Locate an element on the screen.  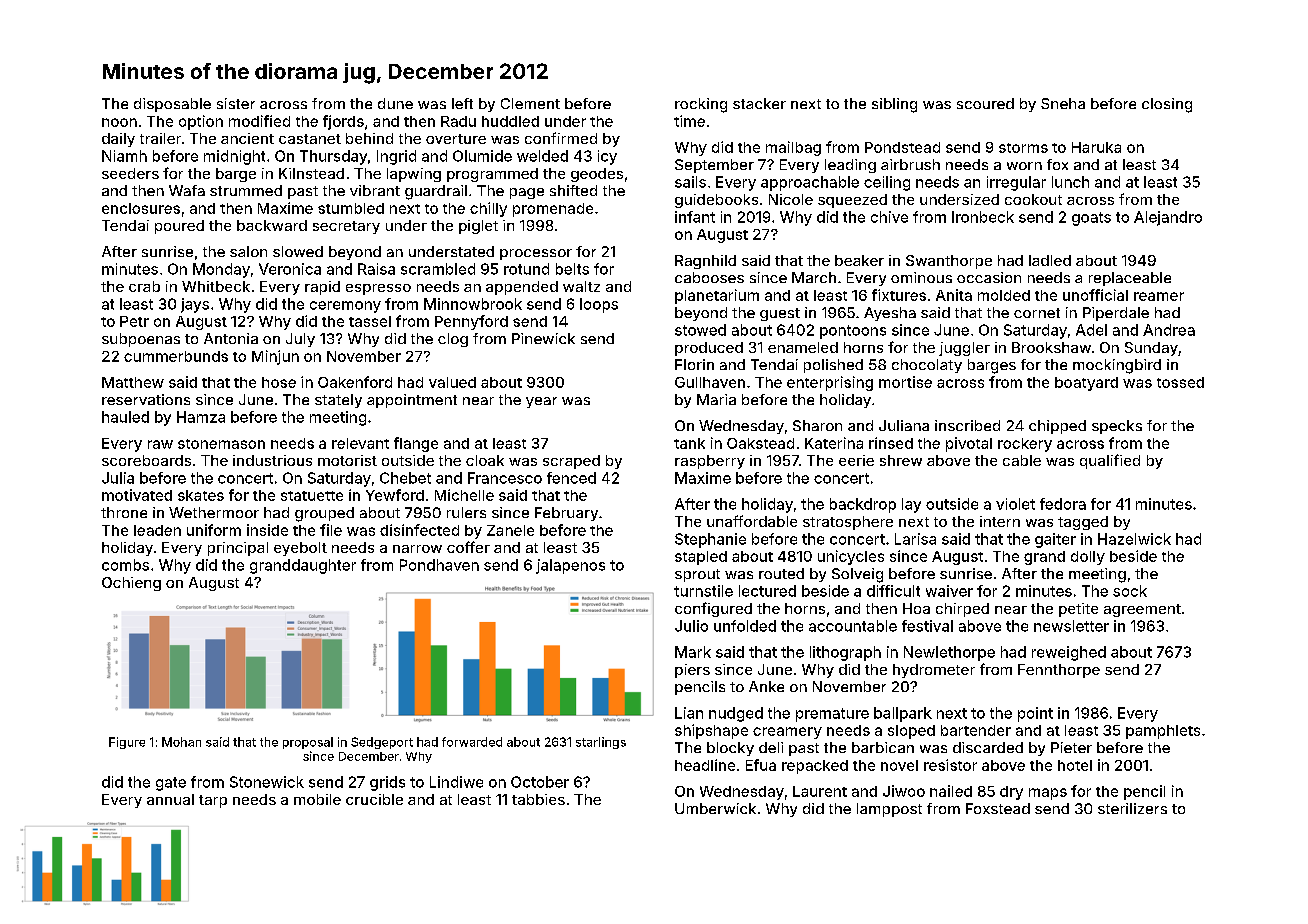
salon is located at coordinates (248, 251).
